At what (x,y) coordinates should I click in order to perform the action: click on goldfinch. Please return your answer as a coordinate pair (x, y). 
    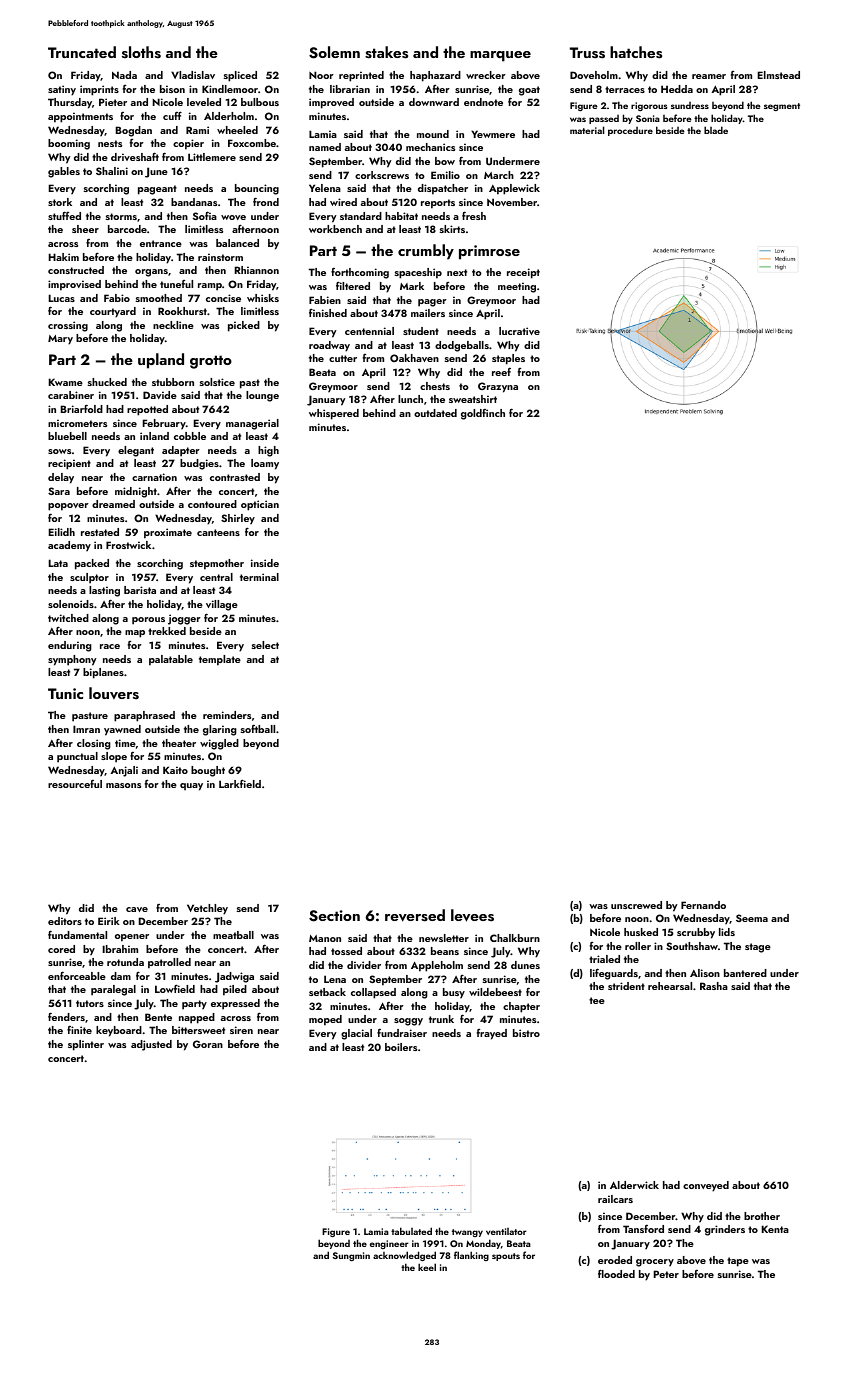
    Looking at the image, I should click on (483, 414).
